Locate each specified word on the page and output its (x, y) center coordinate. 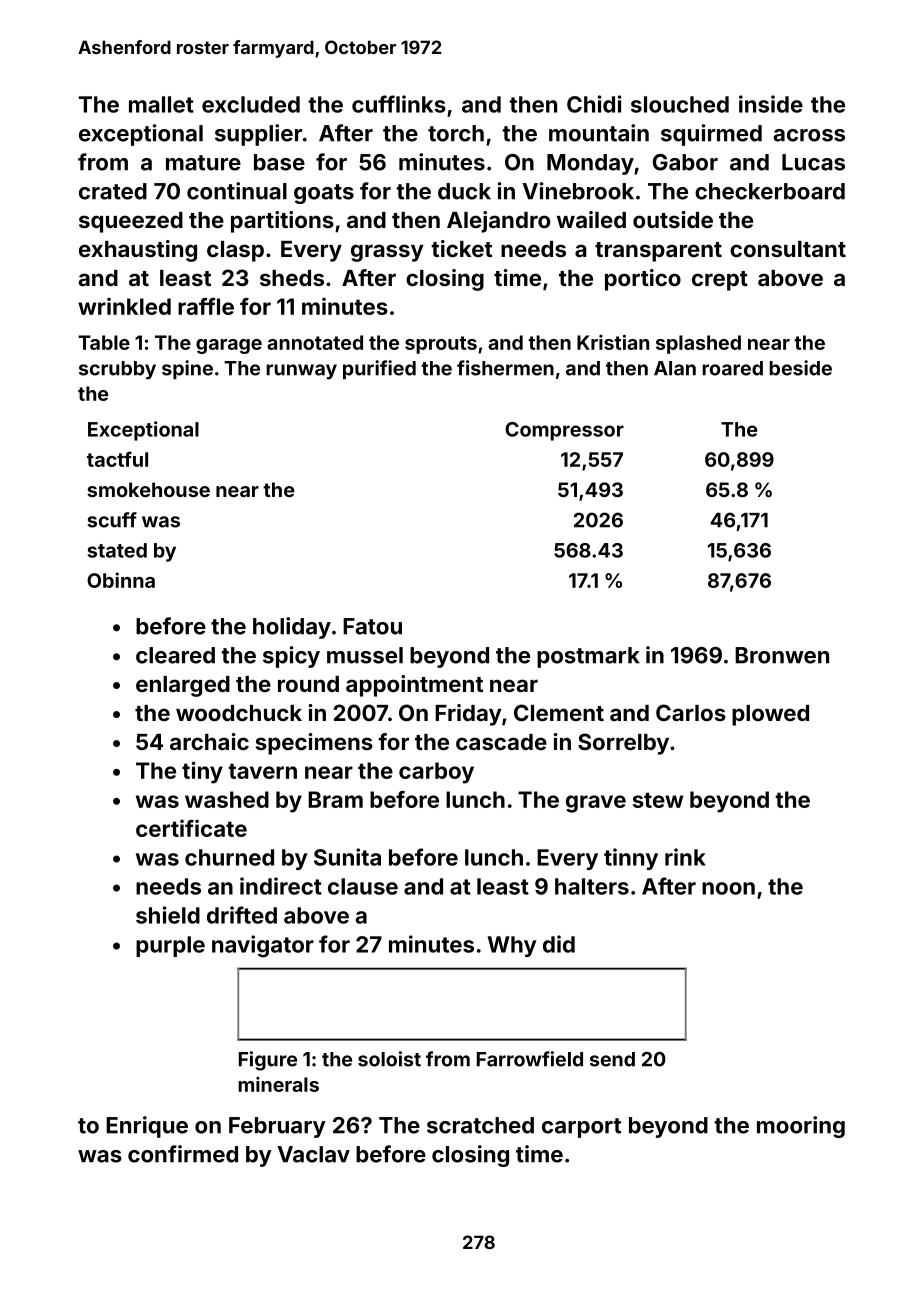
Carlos (691, 712)
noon (728, 888)
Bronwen (782, 655)
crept (720, 281)
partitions (282, 222)
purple (170, 946)
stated (117, 550)
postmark (588, 657)
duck (464, 191)
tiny (202, 772)
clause (363, 886)
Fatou (372, 626)
